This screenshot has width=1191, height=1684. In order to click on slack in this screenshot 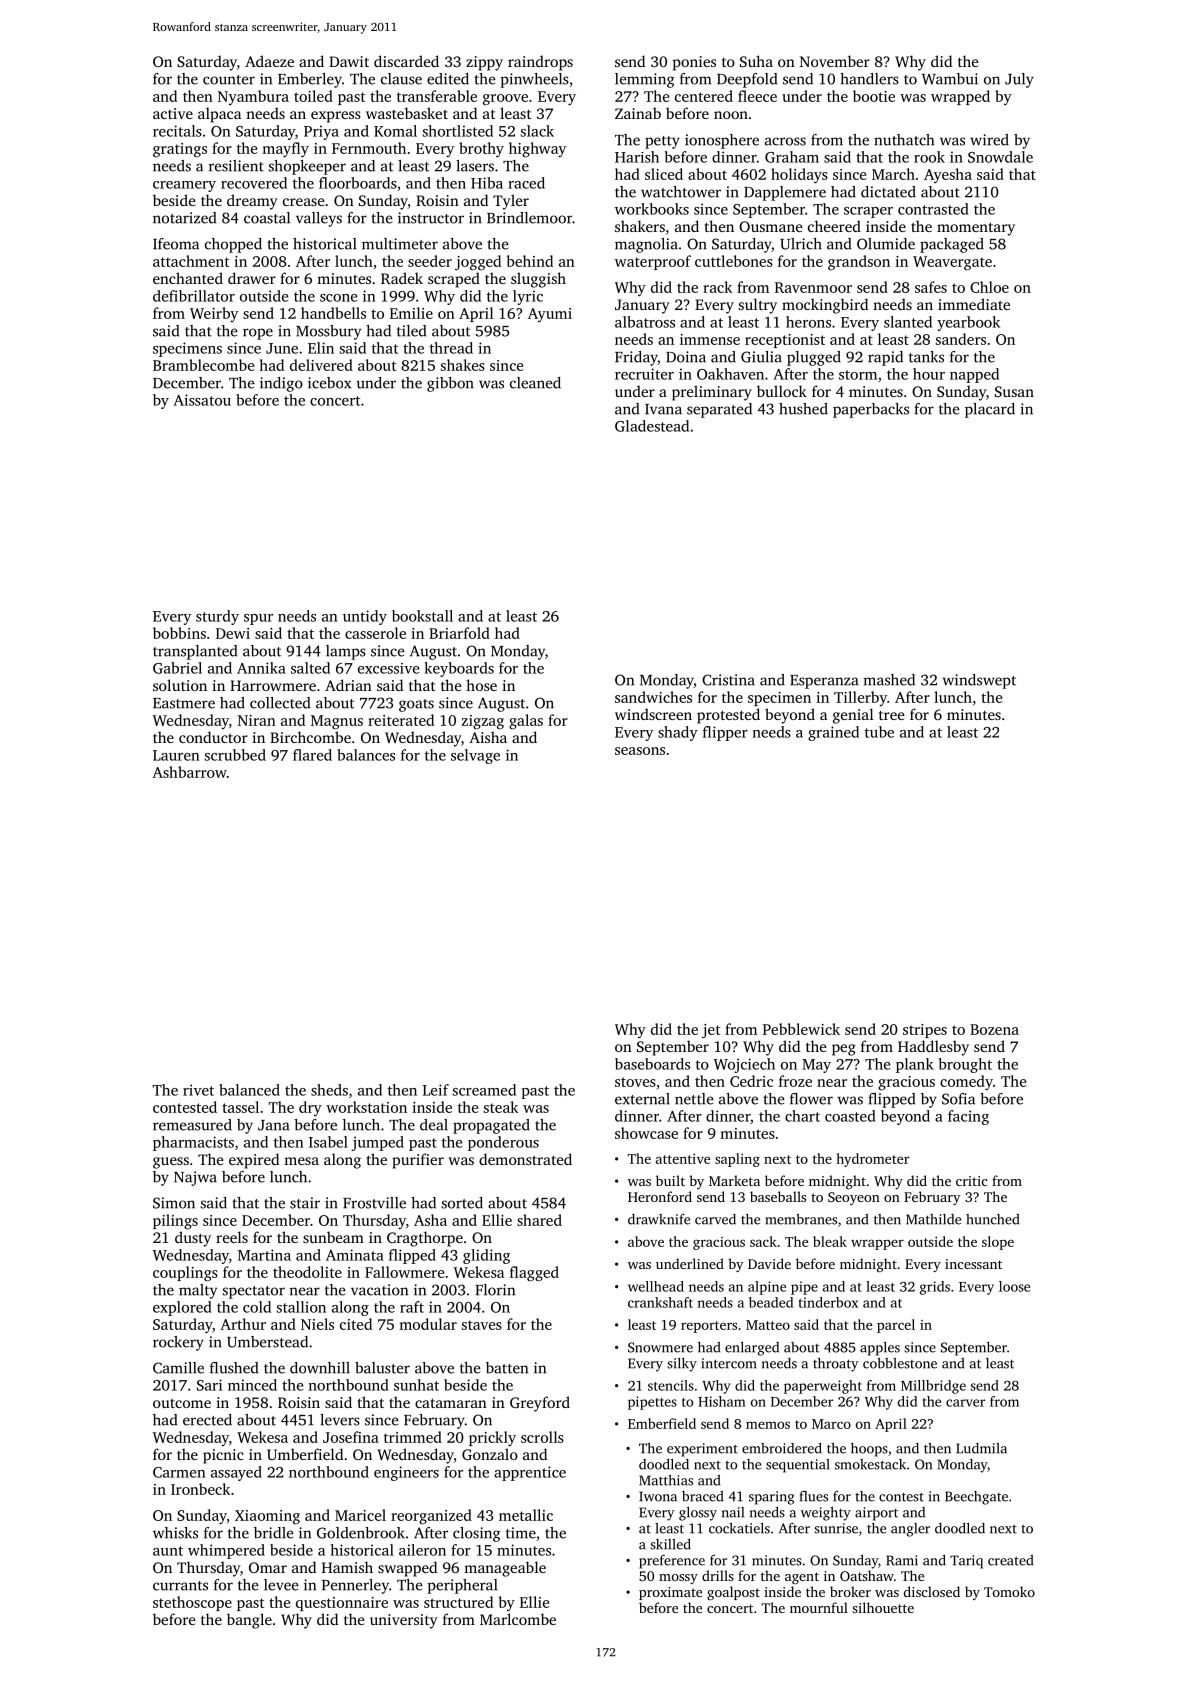, I will do `click(537, 131)`.
